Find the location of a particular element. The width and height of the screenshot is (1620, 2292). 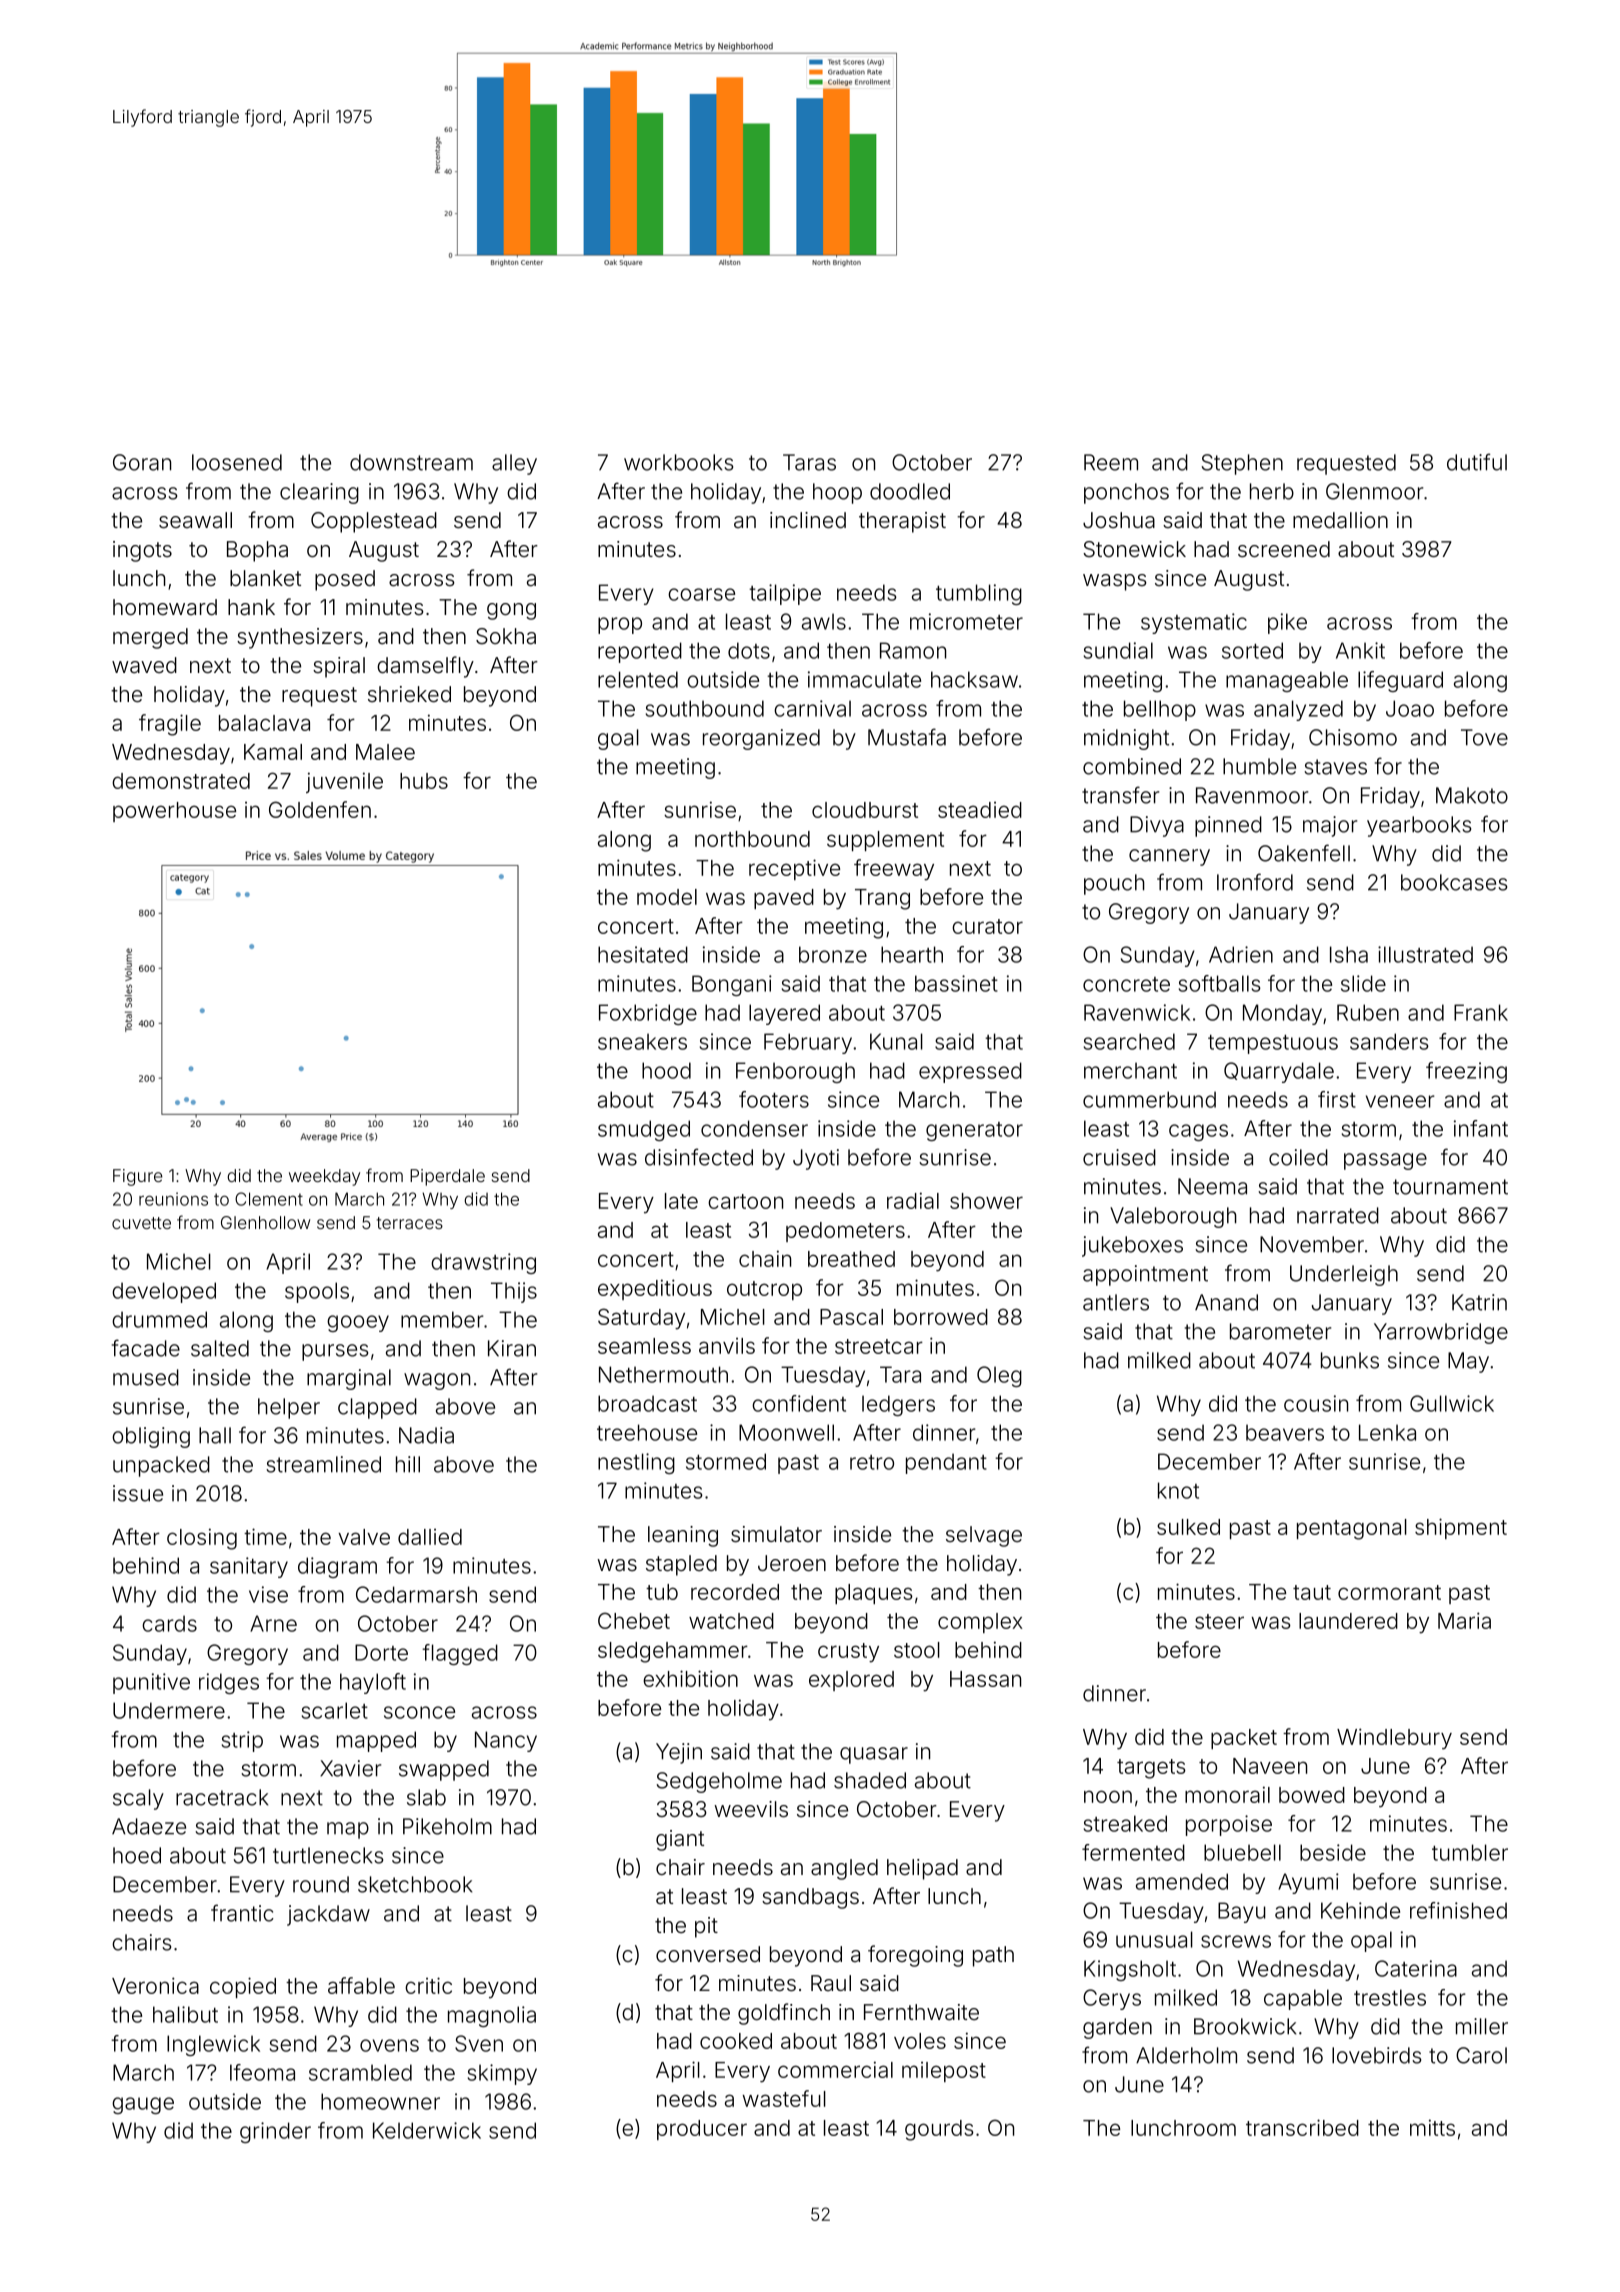

Nethermouth is located at coordinates (663, 1374).
